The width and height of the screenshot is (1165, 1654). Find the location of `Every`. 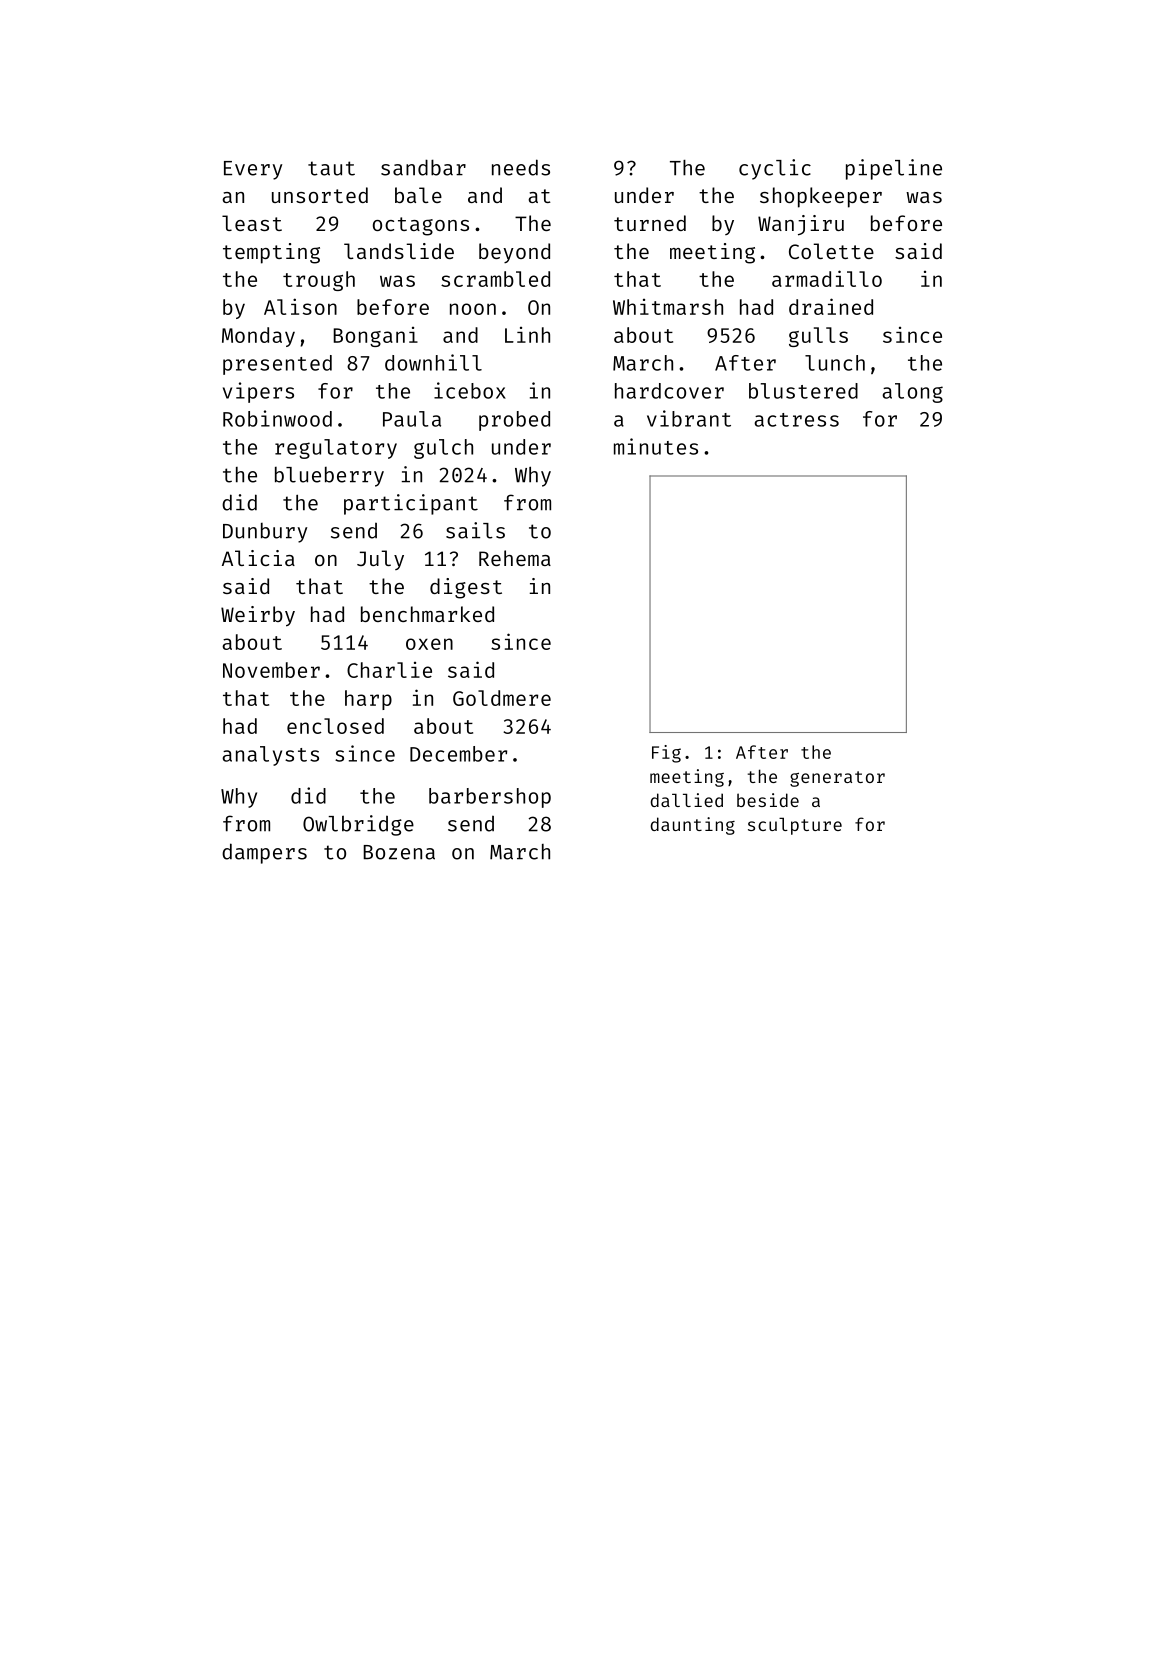

Every is located at coordinates (253, 170).
